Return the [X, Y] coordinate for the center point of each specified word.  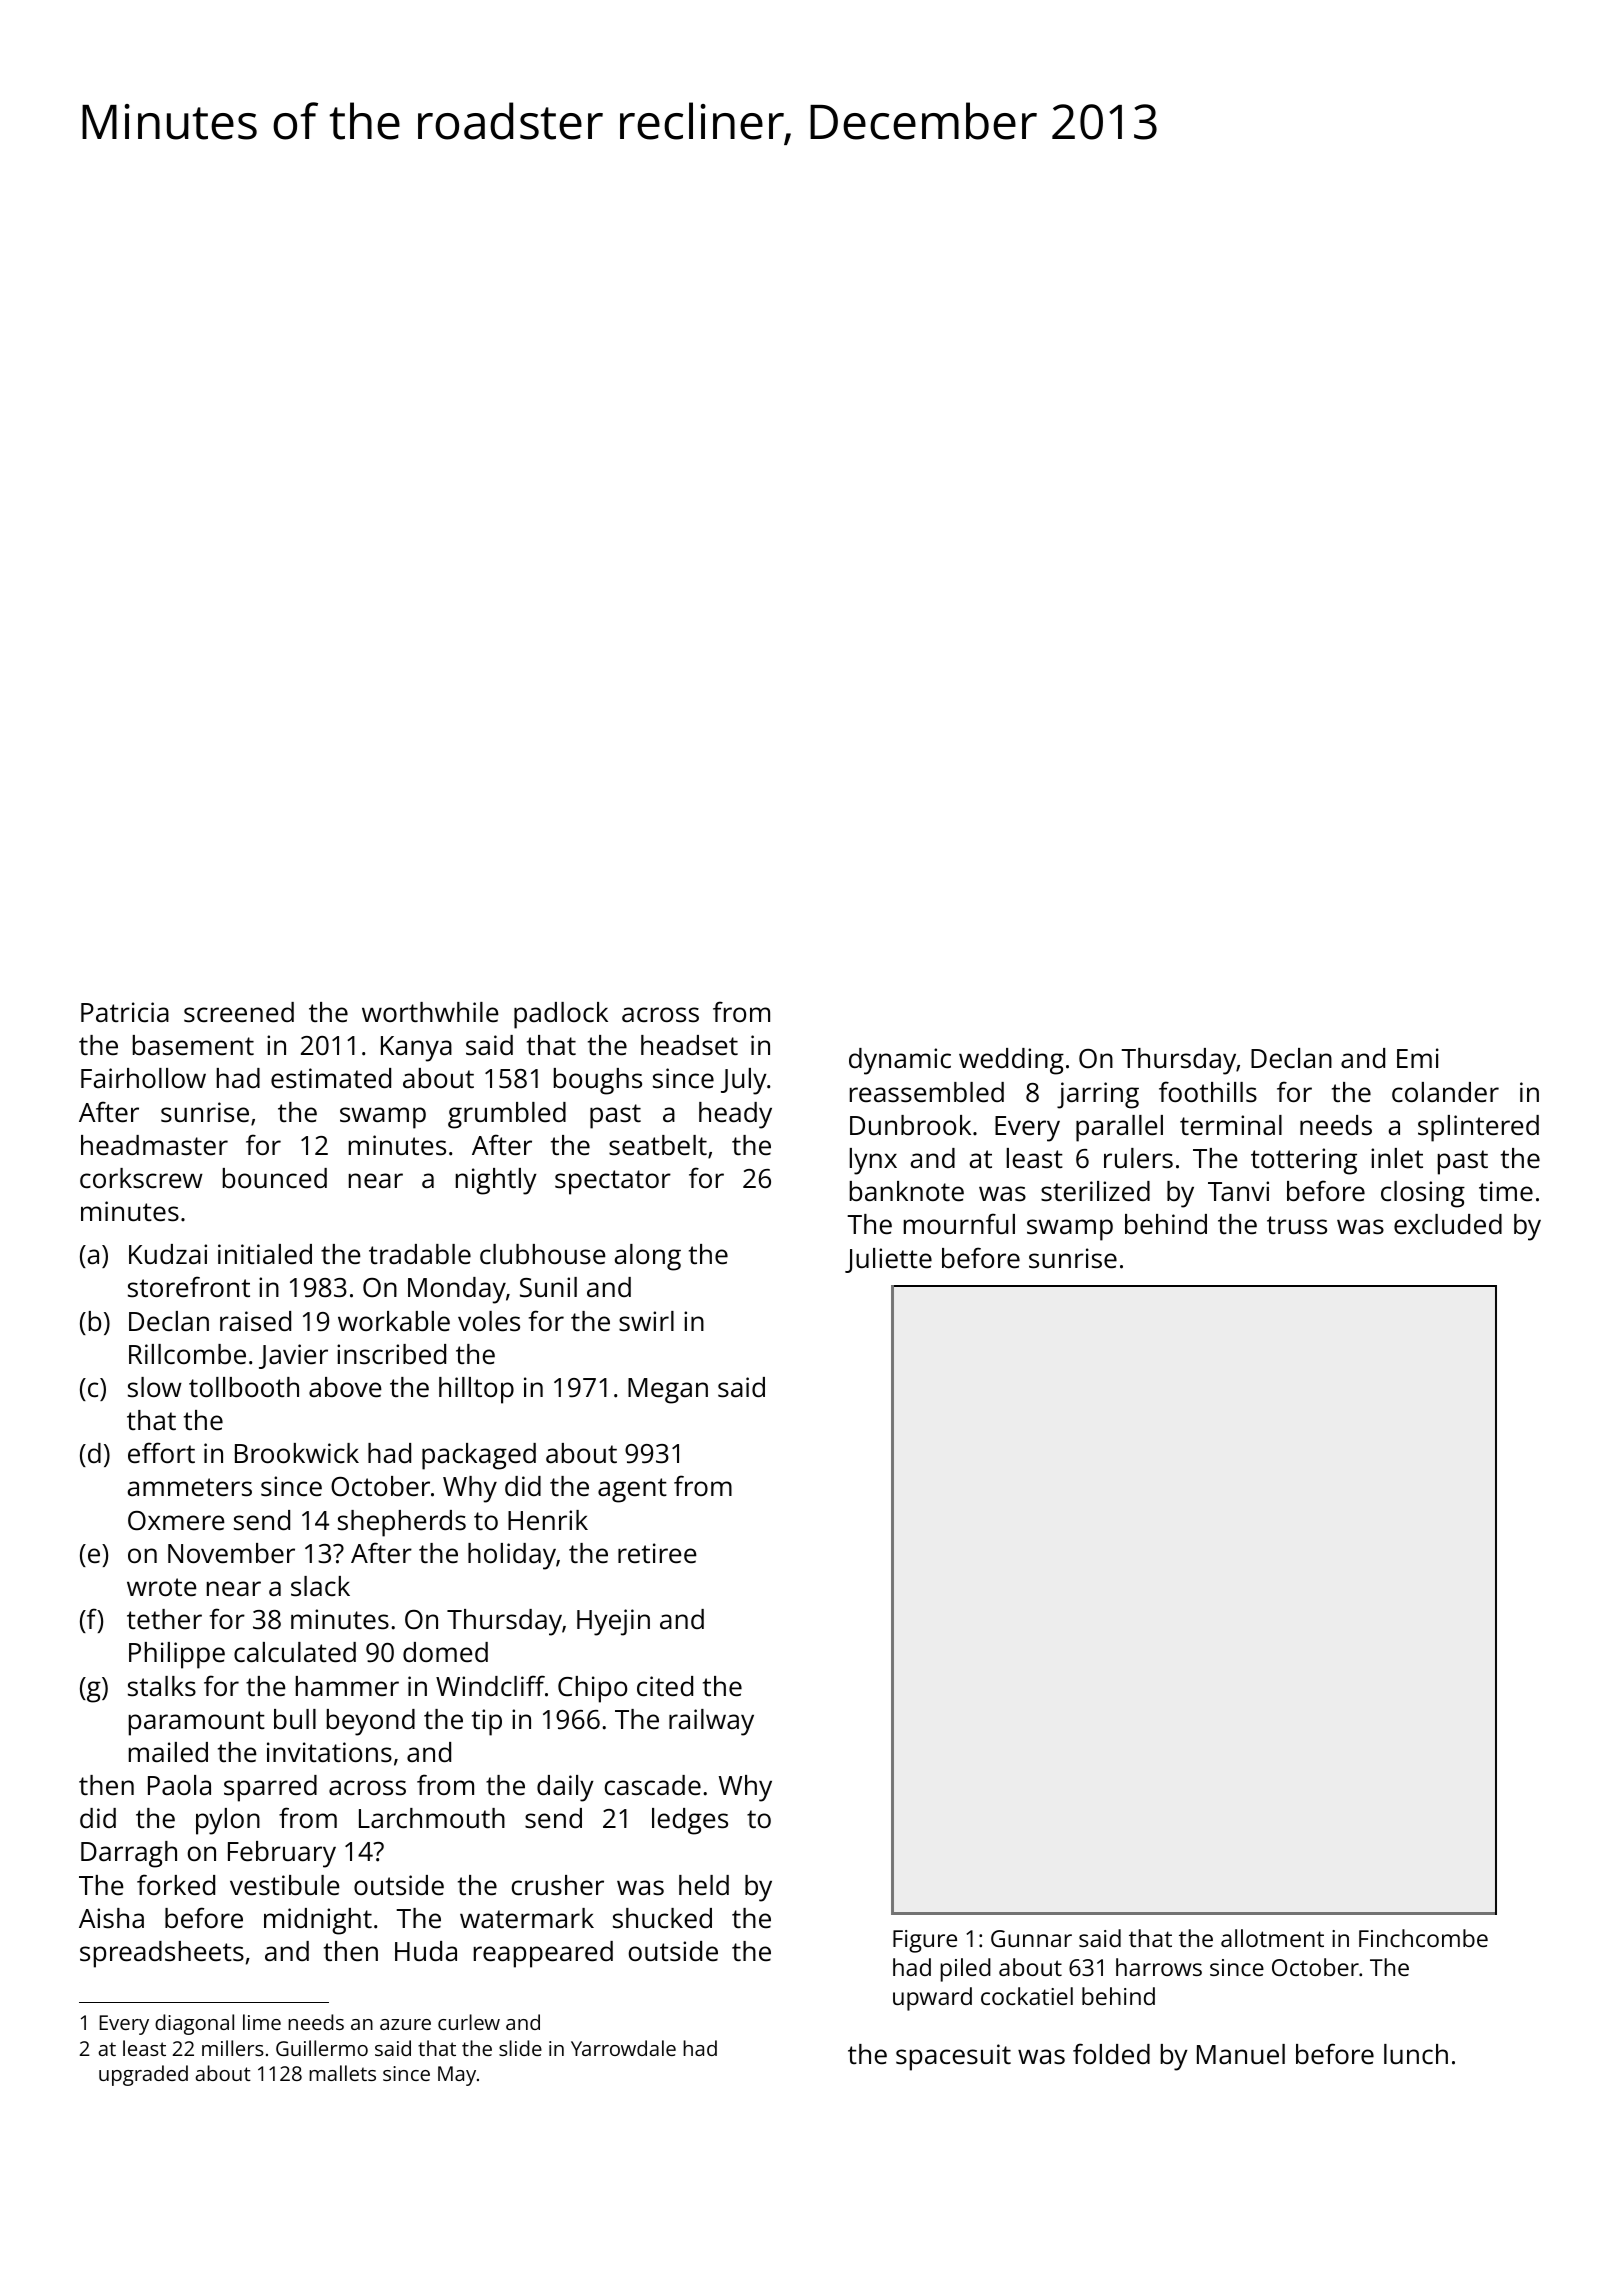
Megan [668, 1391]
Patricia [125, 1012]
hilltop [476, 1390]
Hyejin [613, 1622]
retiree [657, 1553]
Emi [1418, 1058]
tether [164, 1619]
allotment [1272, 1938]
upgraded [143, 2075]
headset [689, 1045]
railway [711, 1722]
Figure [925, 1941]
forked [176, 1884]
